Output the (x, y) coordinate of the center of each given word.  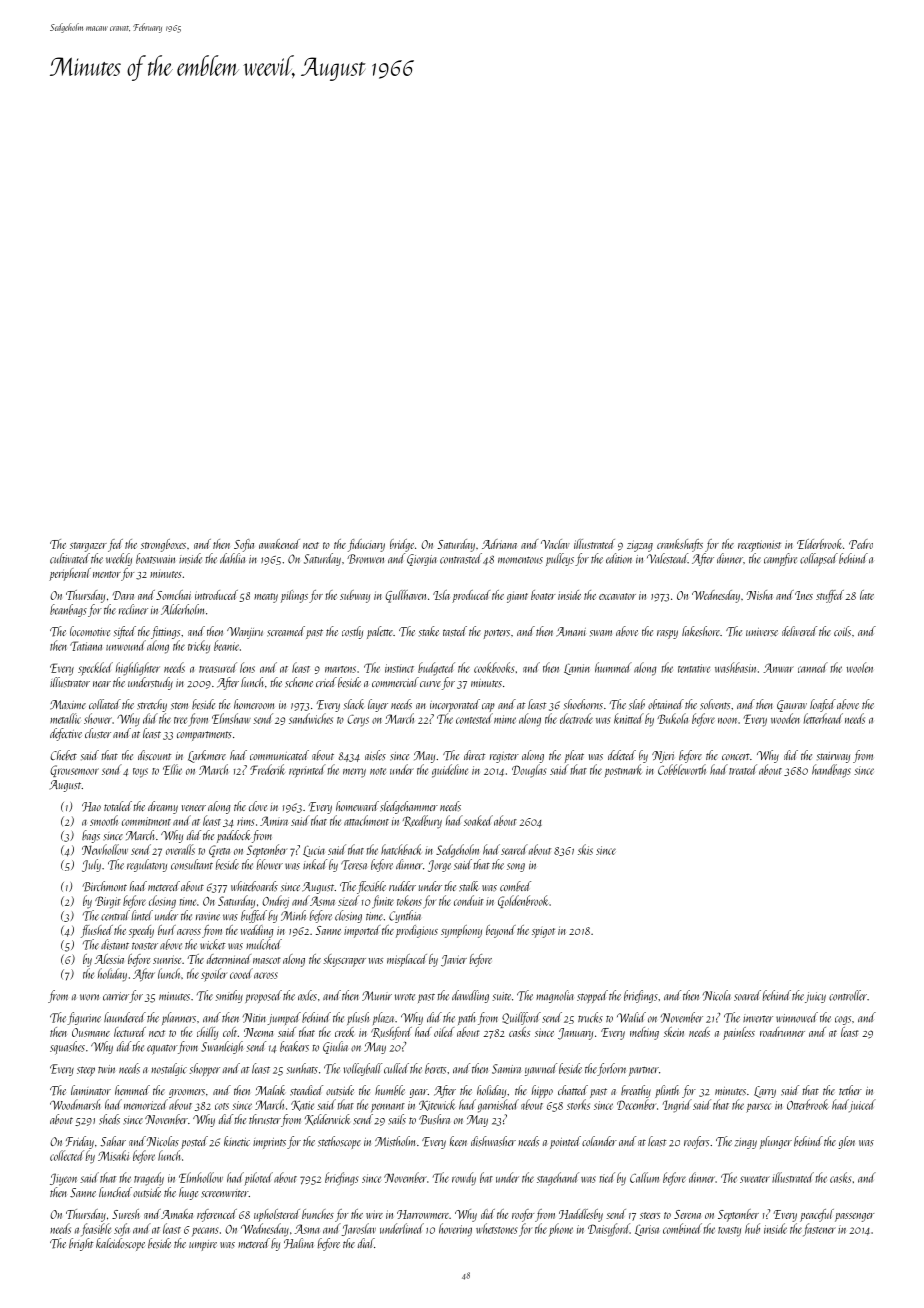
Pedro (861, 544)
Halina (299, 1243)
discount (155, 755)
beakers (294, 1046)
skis (585, 849)
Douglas (529, 771)
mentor (107, 574)
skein (674, 1032)
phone (561, 1230)
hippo (542, 1091)
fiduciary (366, 545)
